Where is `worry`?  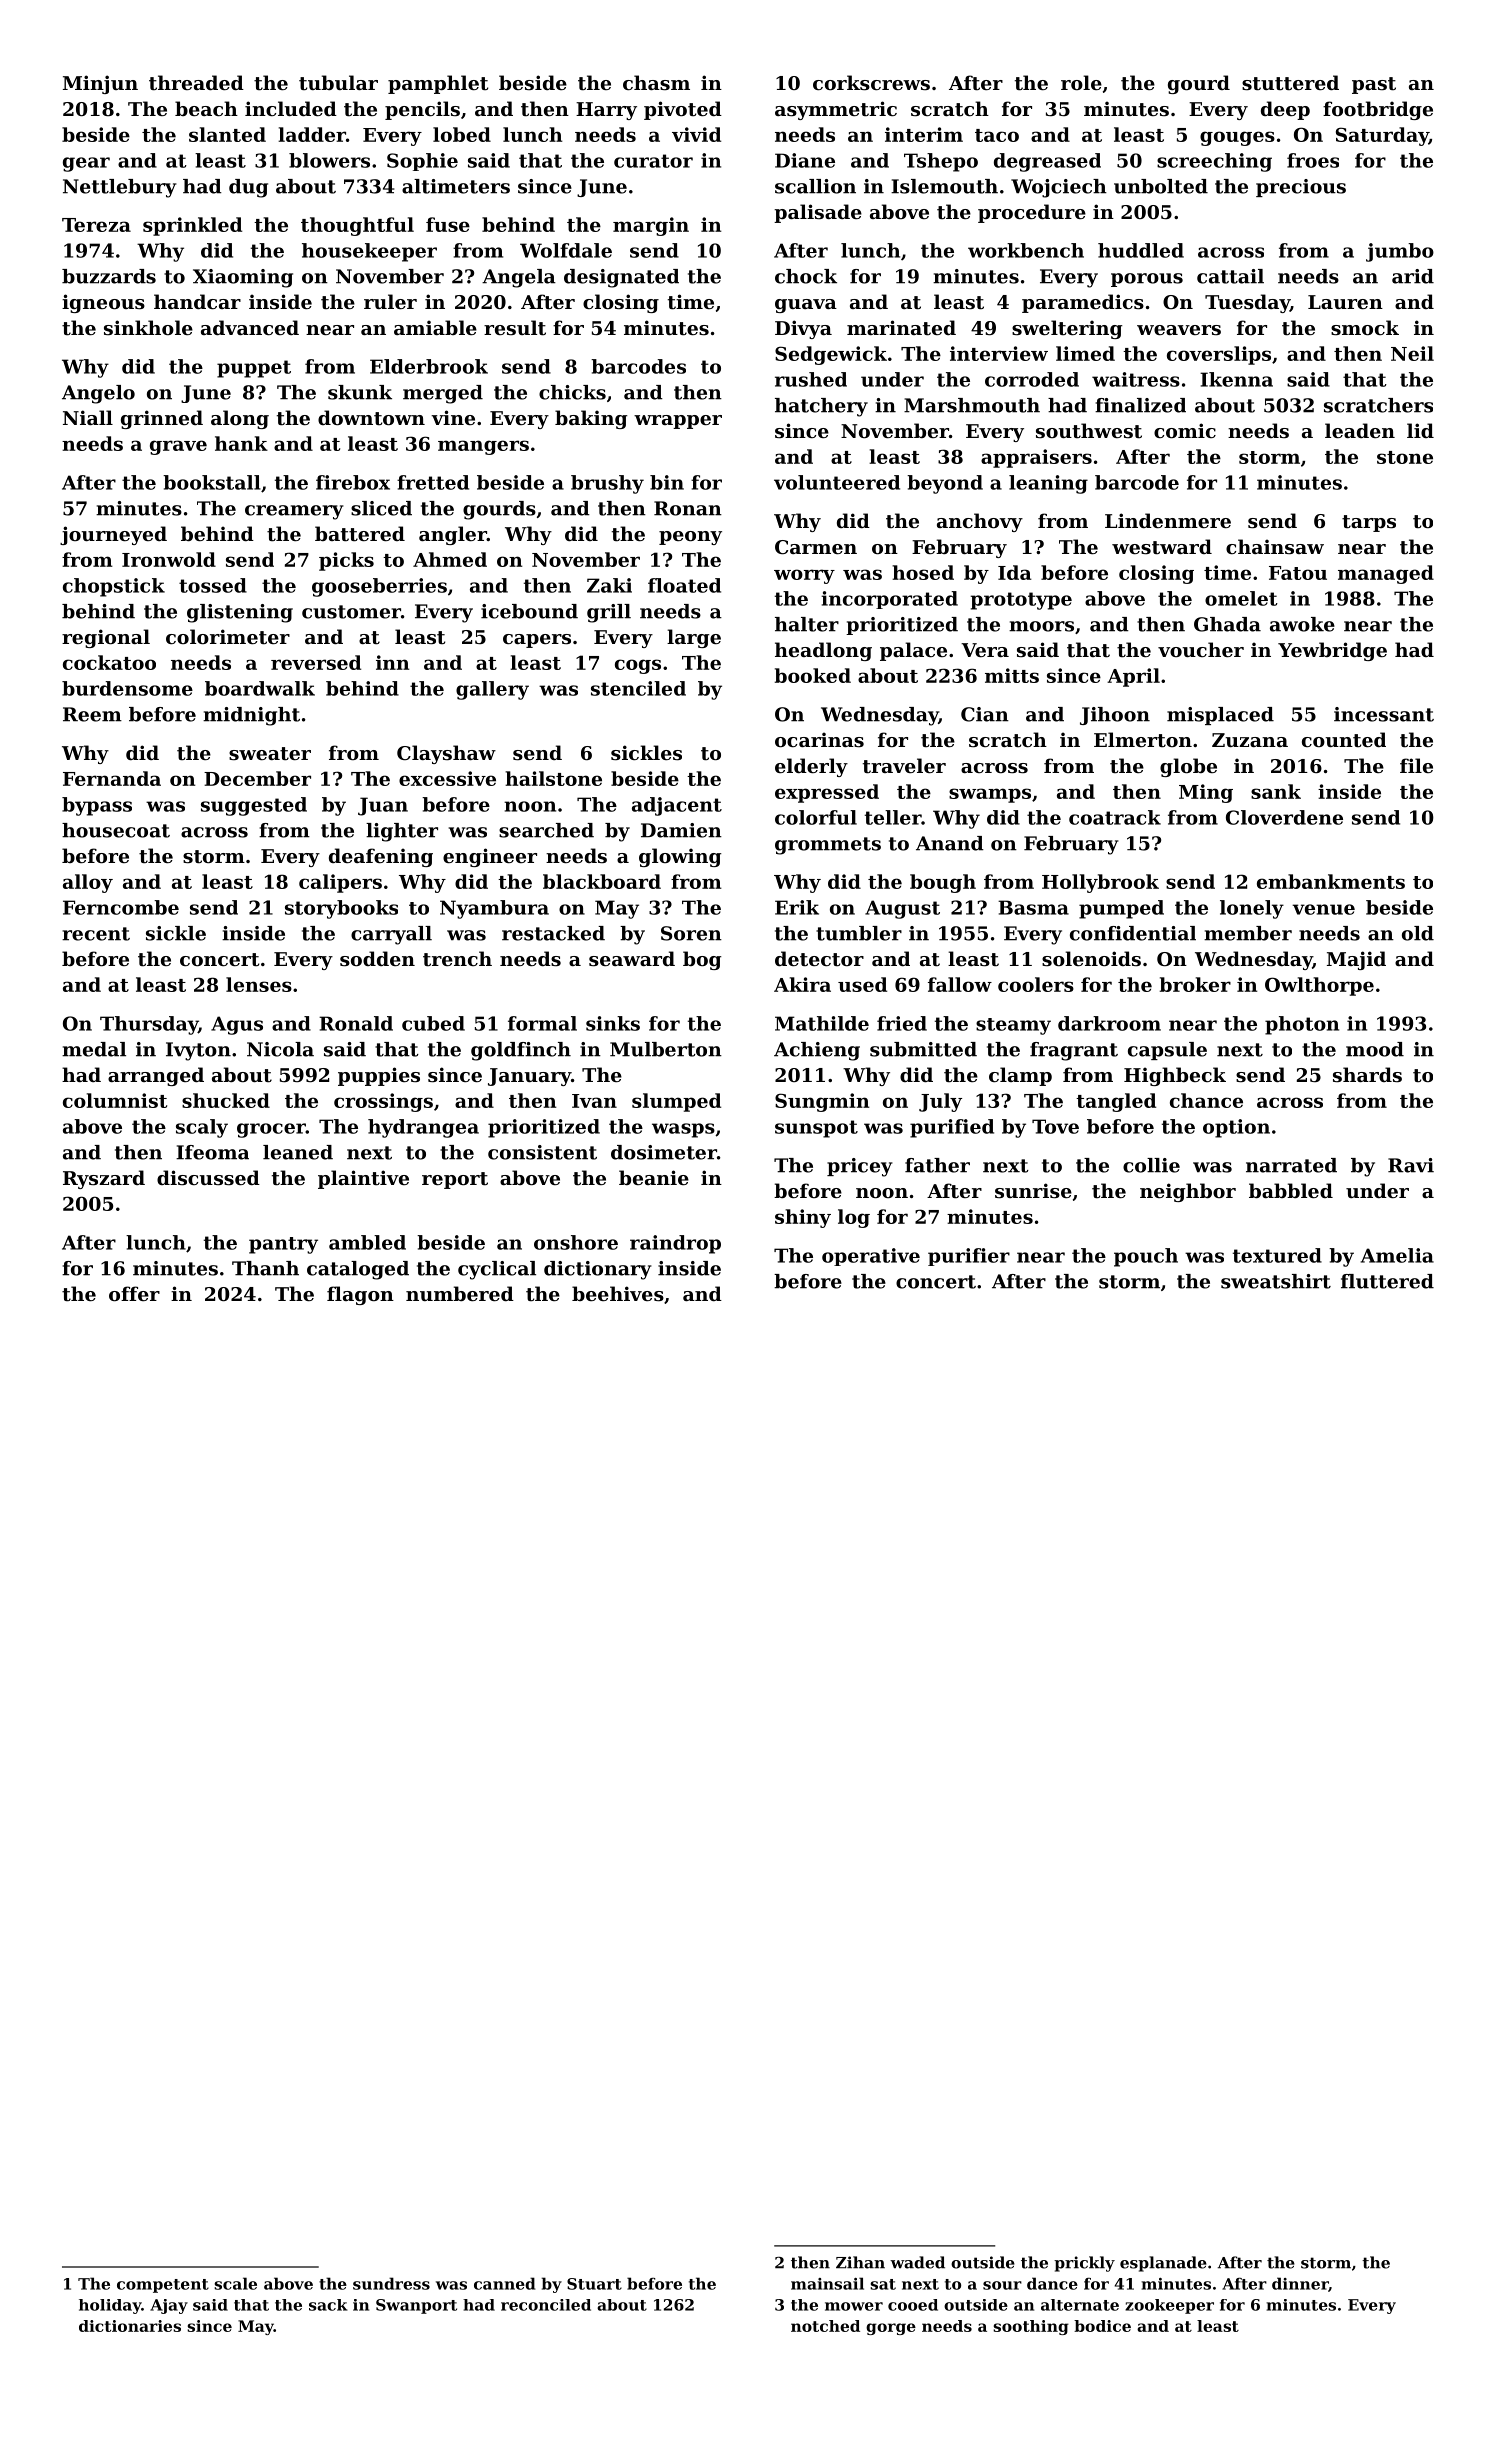
worry is located at coordinates (804, 576).
